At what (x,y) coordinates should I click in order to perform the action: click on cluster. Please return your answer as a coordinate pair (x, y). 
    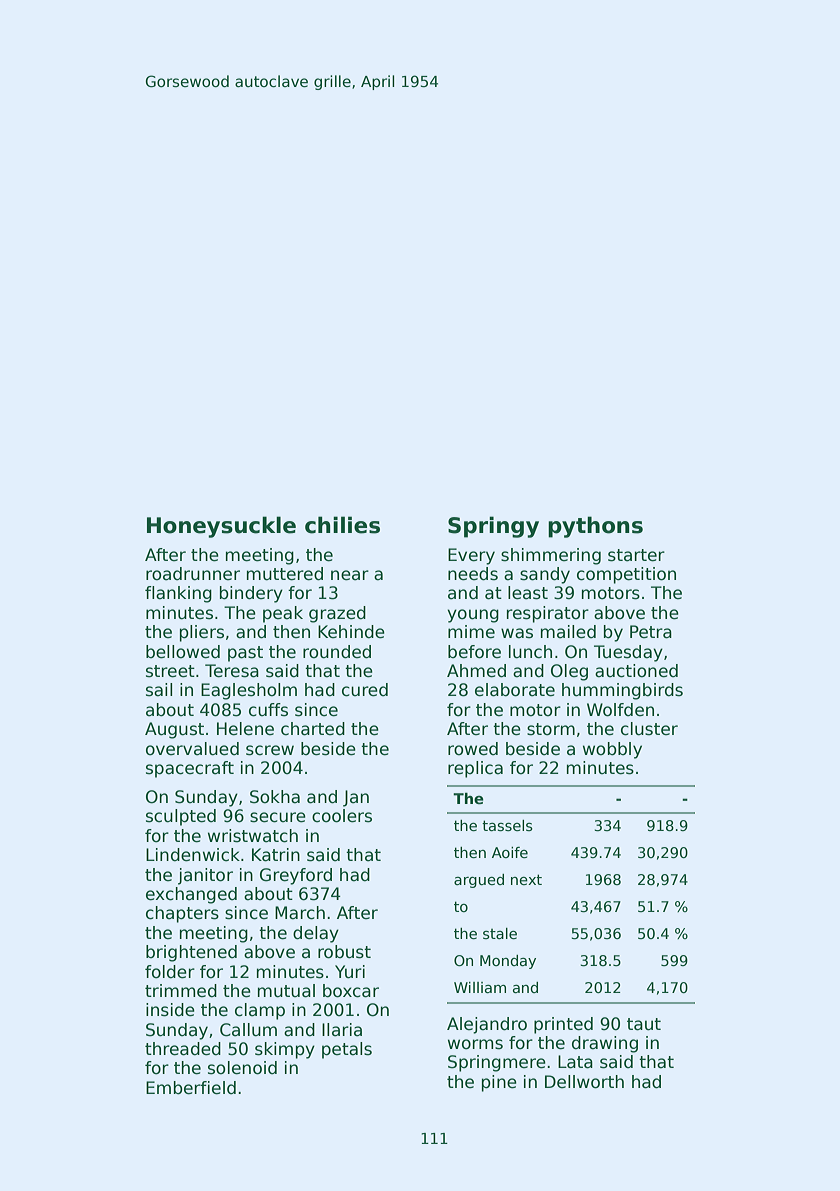
    Looking at the image, I should click on (649, 729).
